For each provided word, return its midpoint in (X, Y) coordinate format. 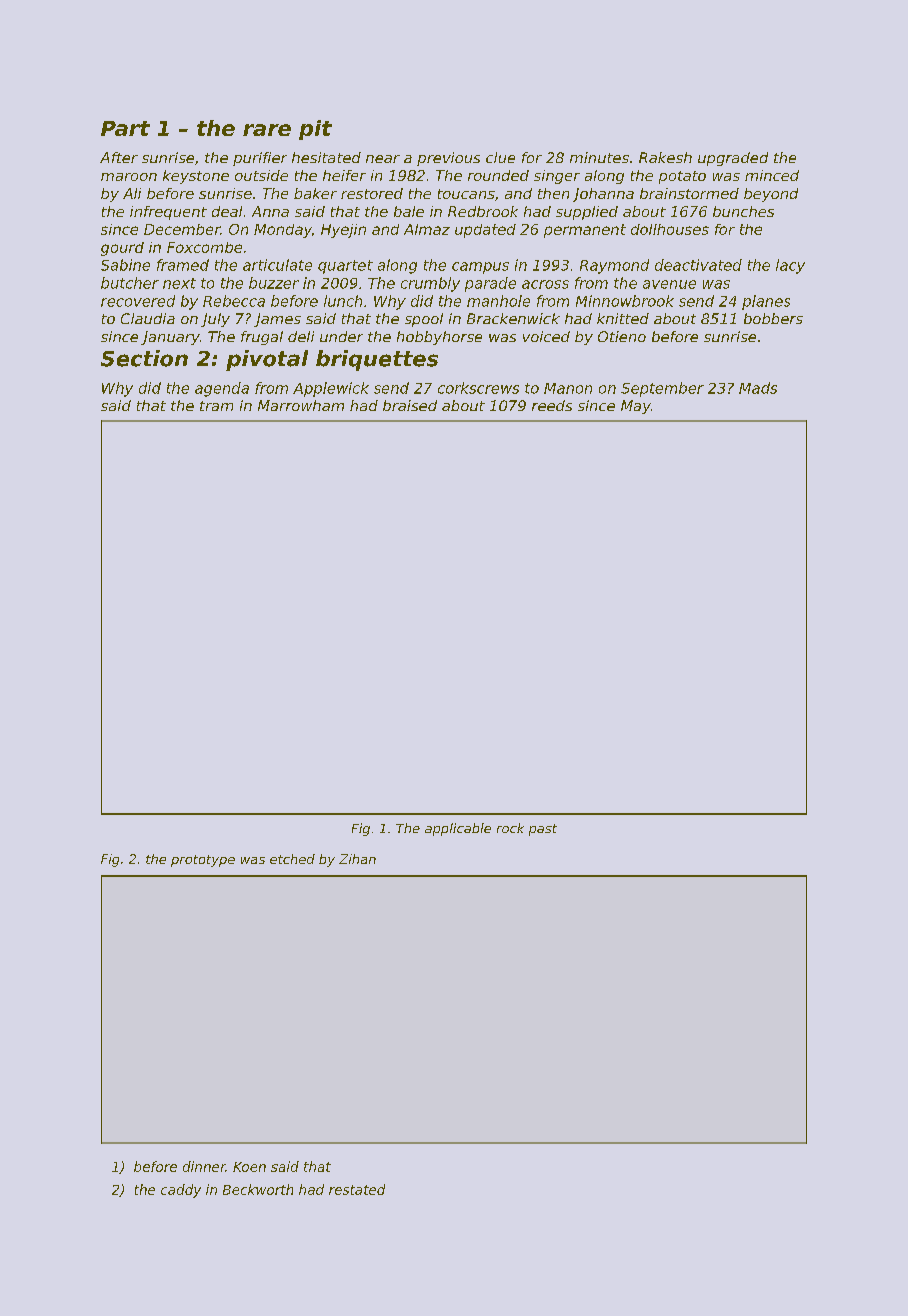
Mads (758, 388)
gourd (122, 249)
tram (216, 406)
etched (292, 859)
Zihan (357, 859)
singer (557, 177)
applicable (458, 829)
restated (357, 1189)
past (543, 830)
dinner (204, 1166)
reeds (552, 405)
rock (510, 828)
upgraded (733, 159)
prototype (203, 861)
